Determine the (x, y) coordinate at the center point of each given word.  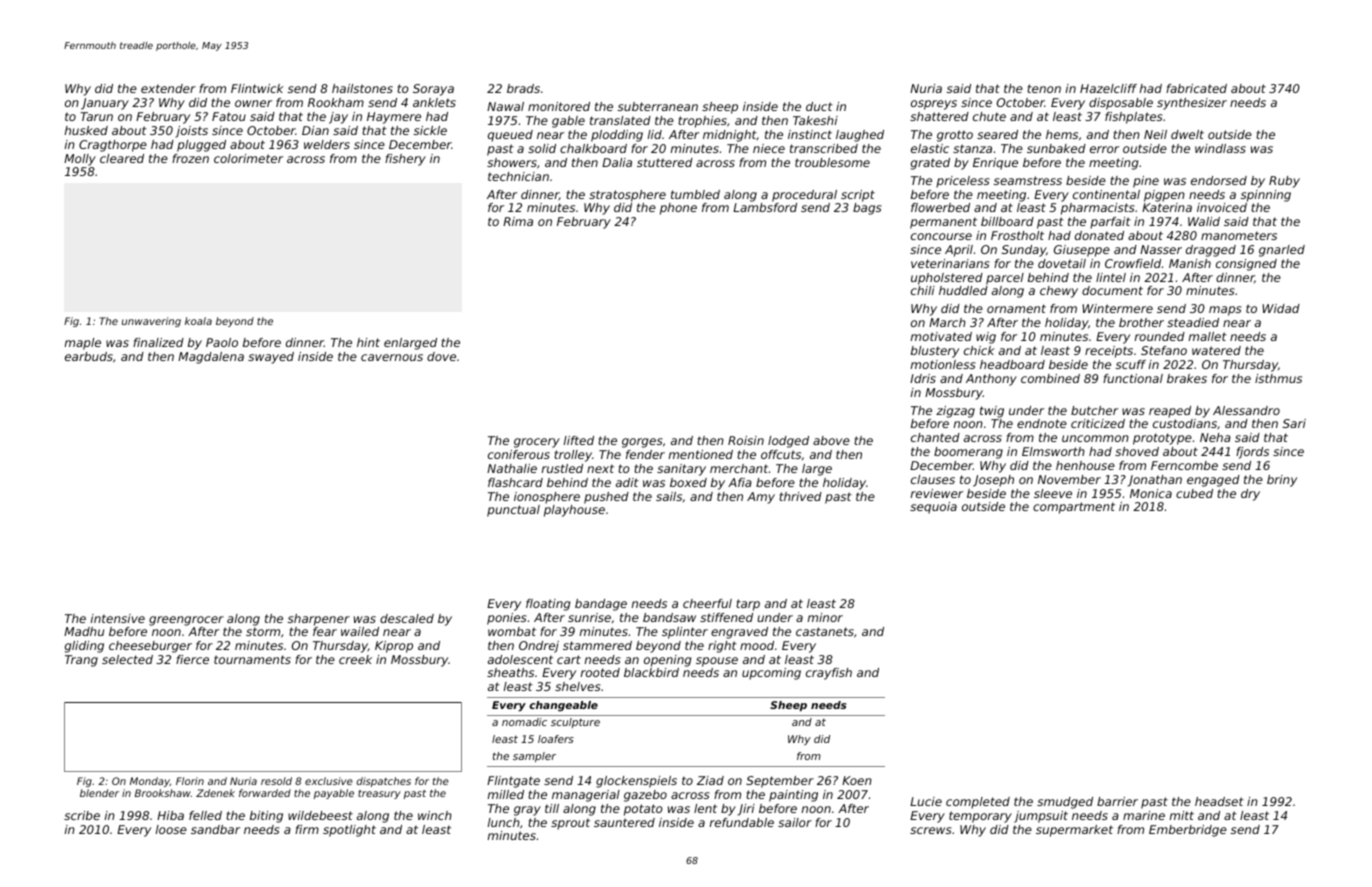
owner (253, 103)
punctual (513, 511)
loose (171, 829)
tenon (1044, 88)
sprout (570, 824)
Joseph (993, 481)
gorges (642, 443)
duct (819, 106)
